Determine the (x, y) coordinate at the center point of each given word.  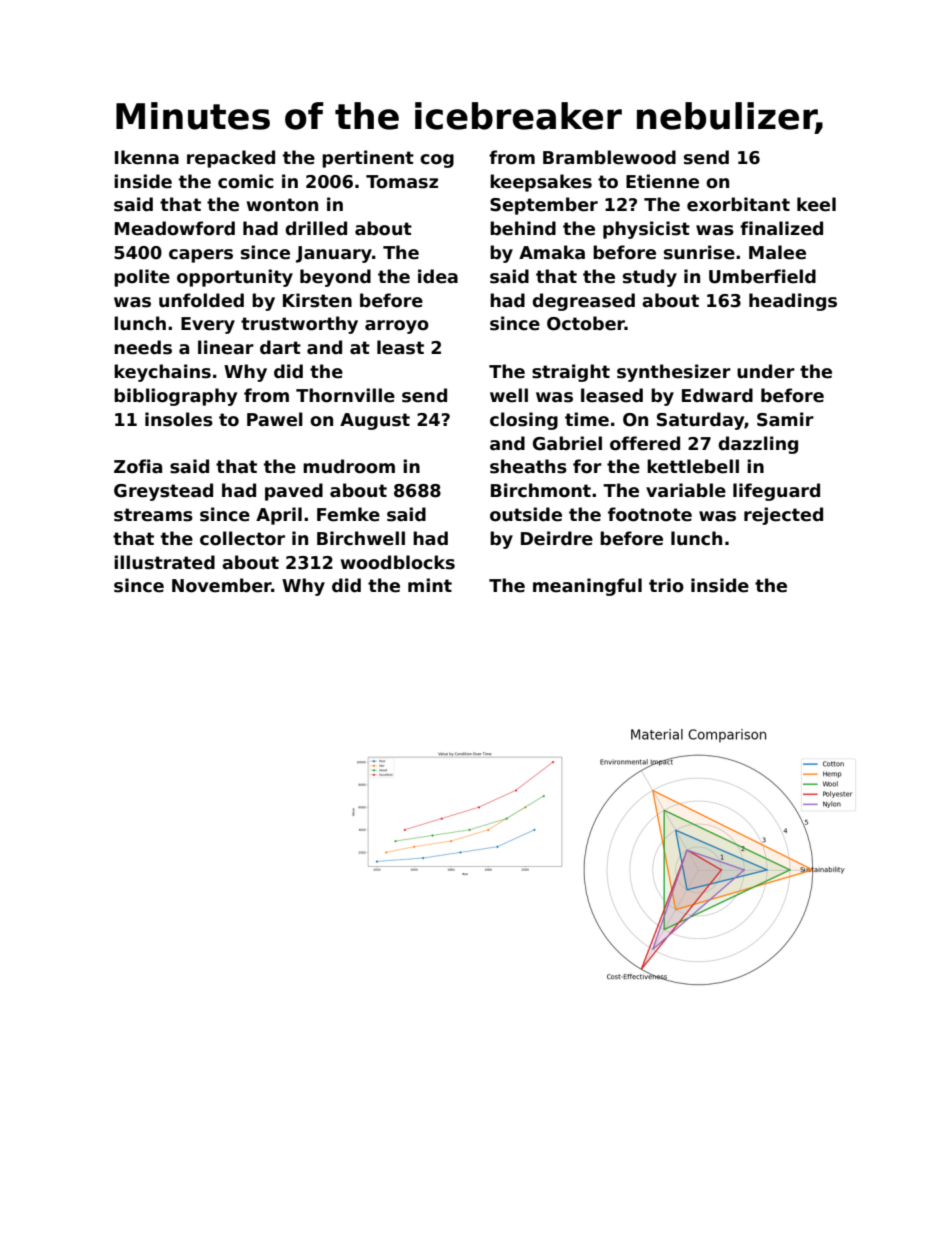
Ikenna (147, 157)
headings (793, 302)
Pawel (275, 419)
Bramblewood (609, 157)
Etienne (662, 181)
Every (208, 325)
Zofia (138, 466)
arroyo (397, 327)
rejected (783, 516)
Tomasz (402, 182)
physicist (646, 230)
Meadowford (175, 228)
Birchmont (541, 490)
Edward (717, 395)
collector (242, 538)
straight (571, 373)
